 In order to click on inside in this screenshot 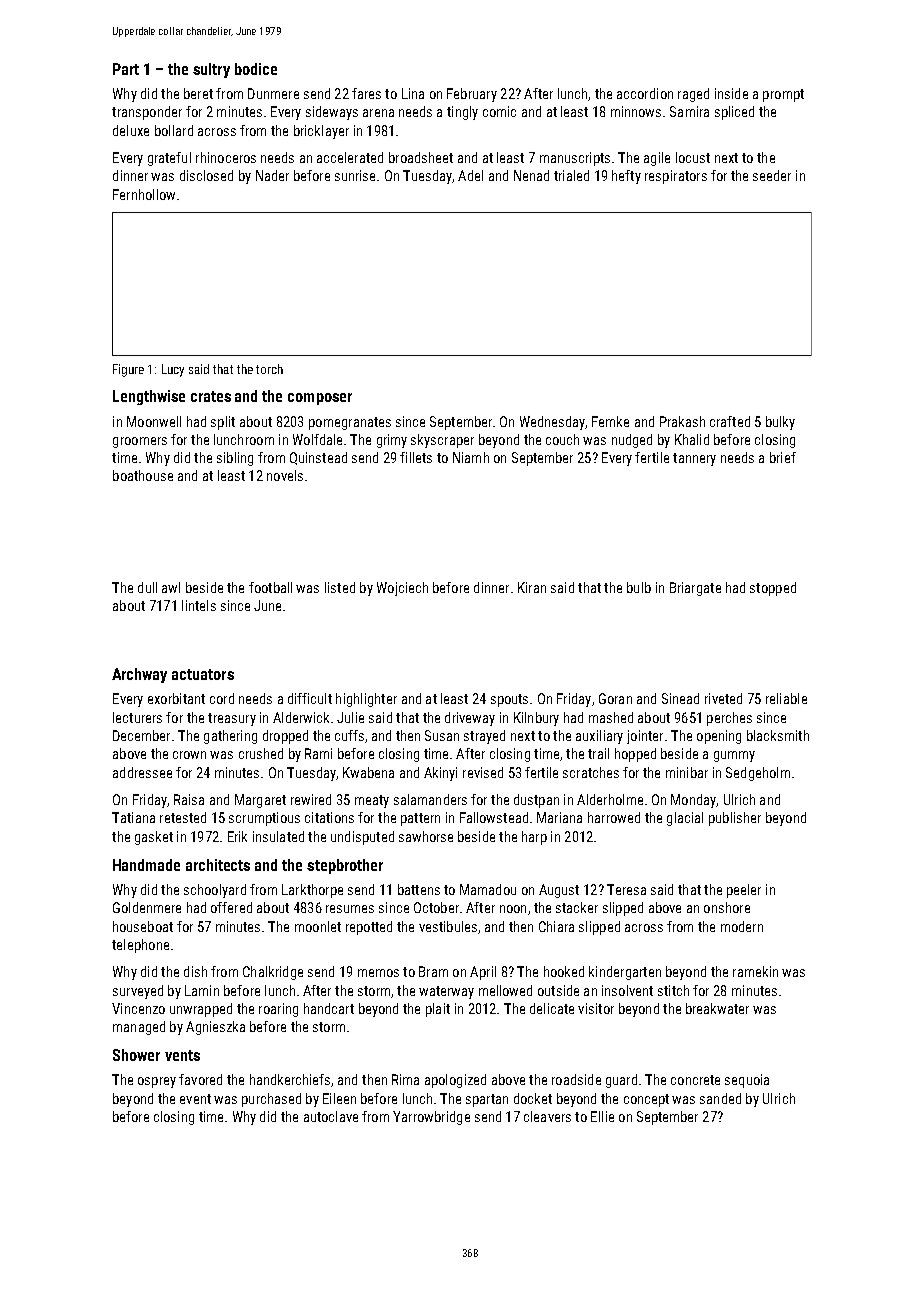, I will do `click(731, 93)`.
